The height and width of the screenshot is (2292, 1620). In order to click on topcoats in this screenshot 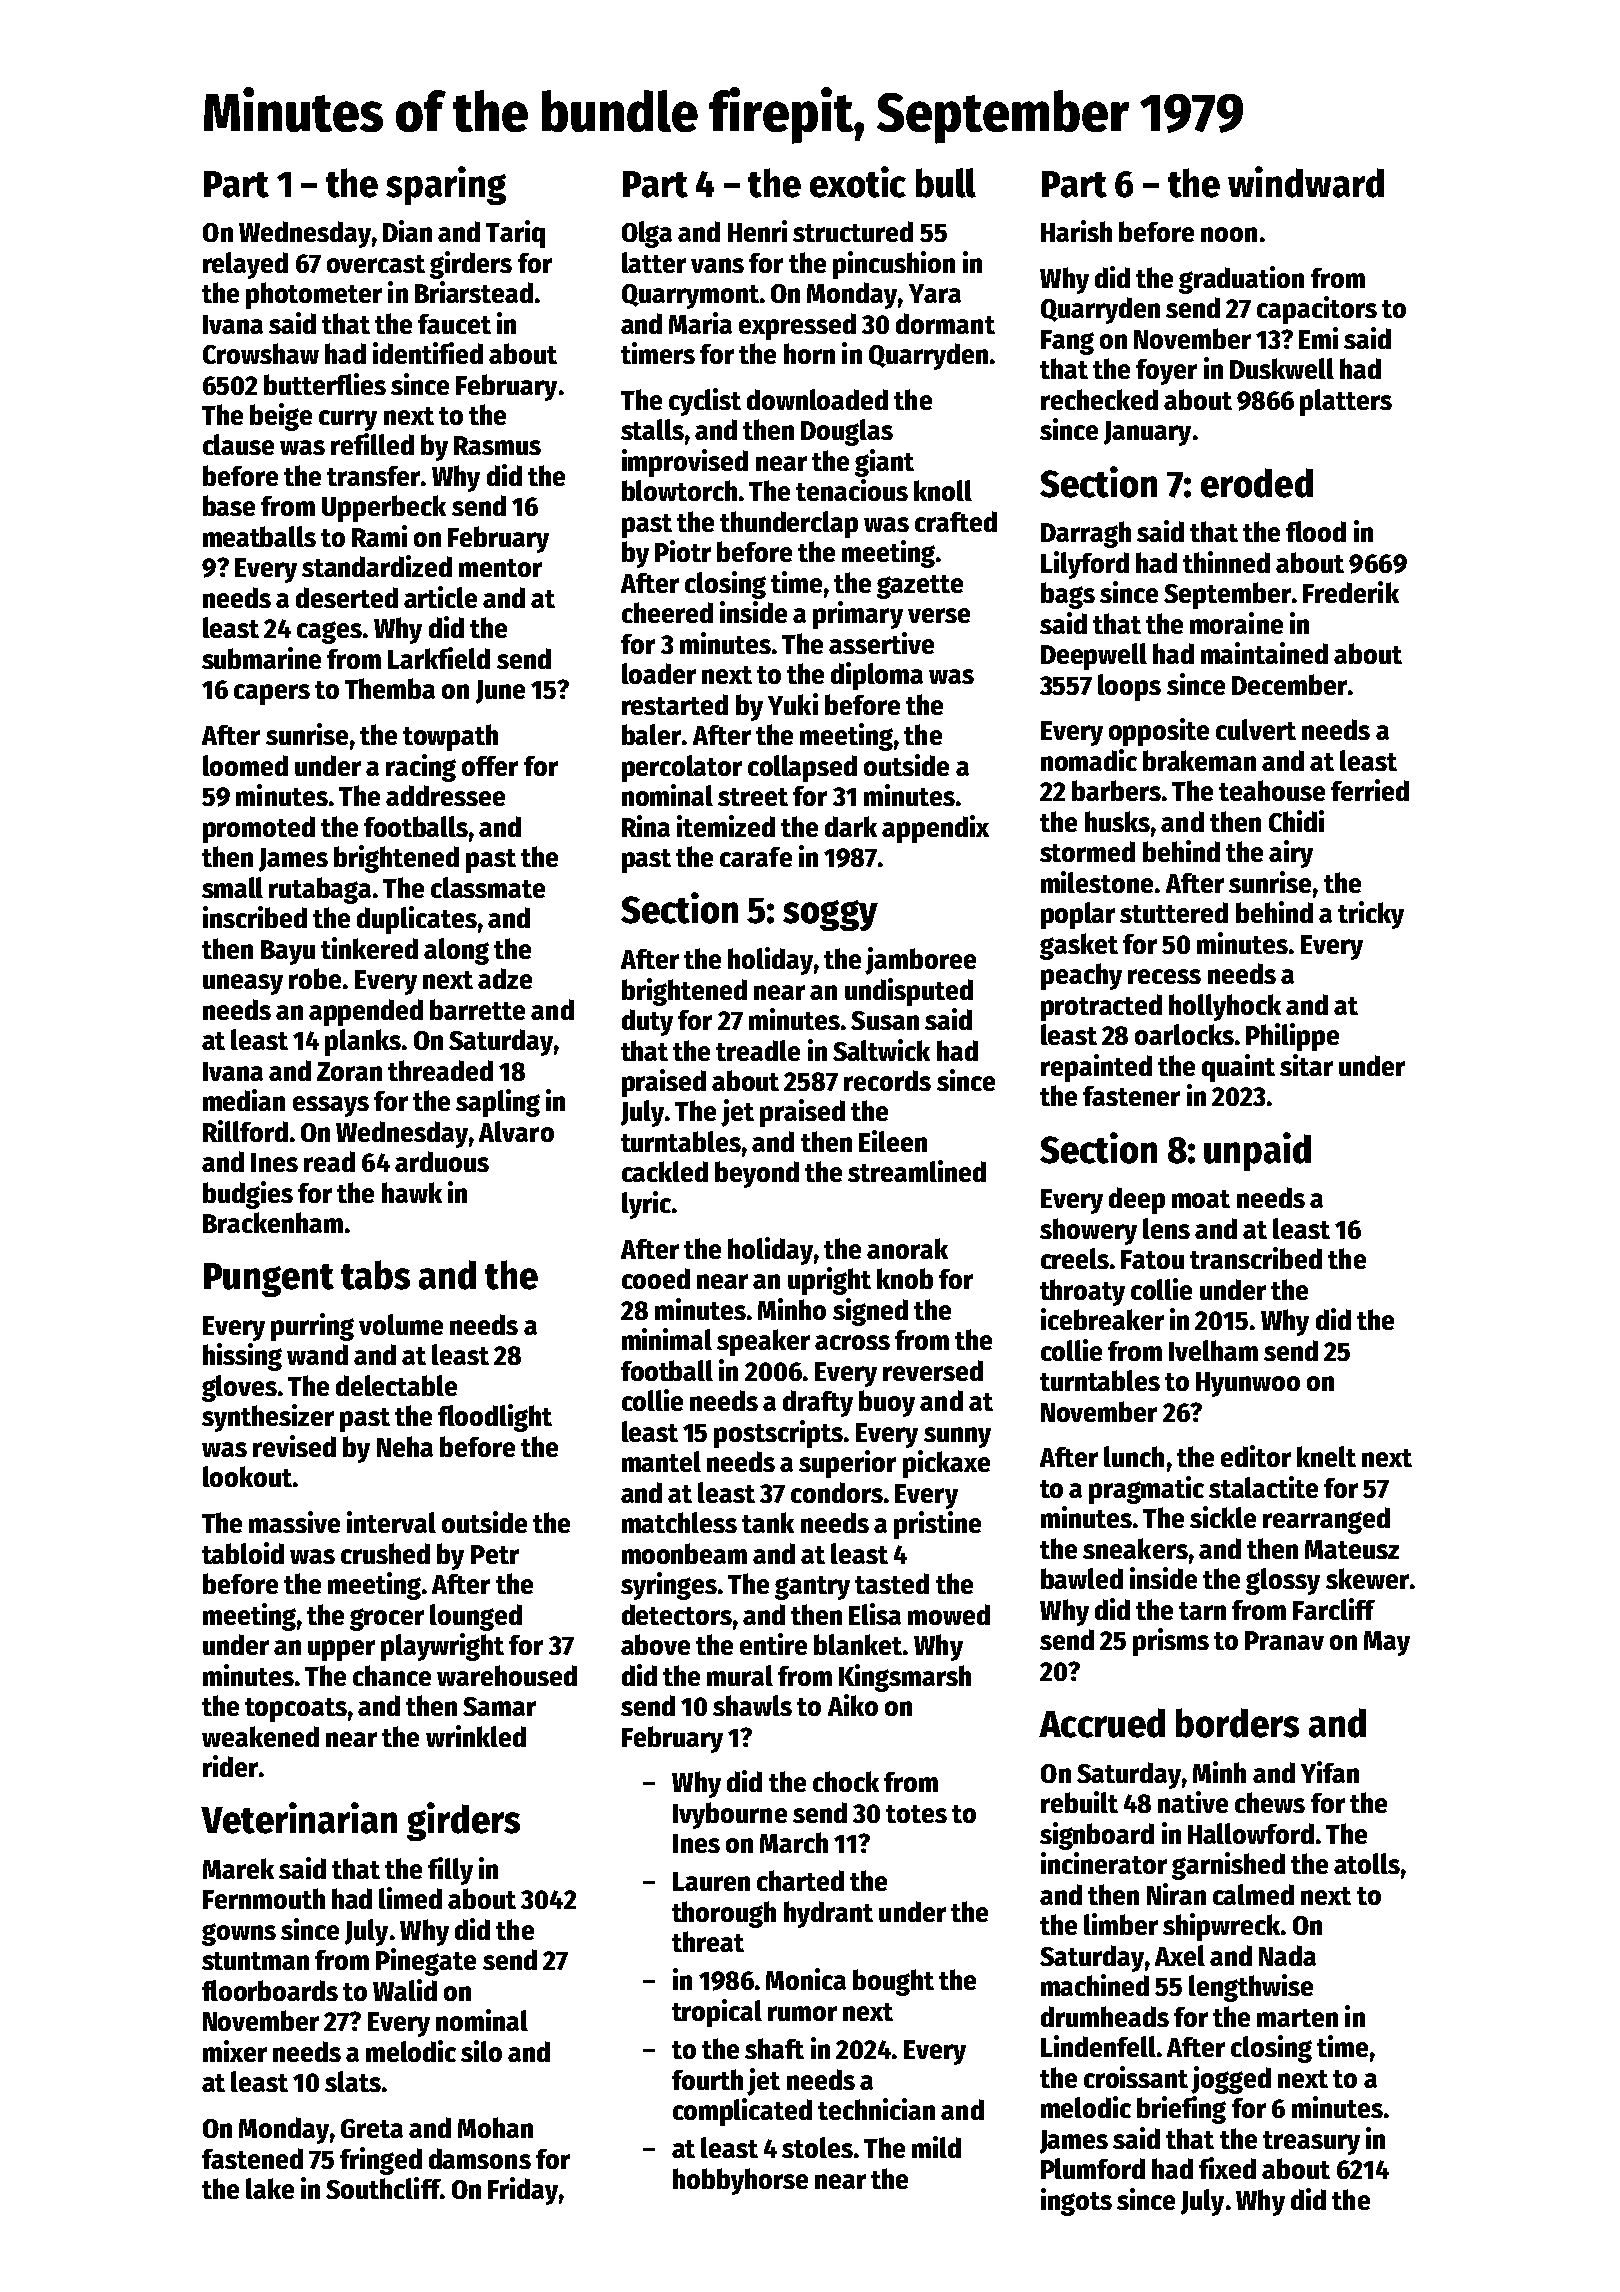, I will do `click(296, 1710)`.
